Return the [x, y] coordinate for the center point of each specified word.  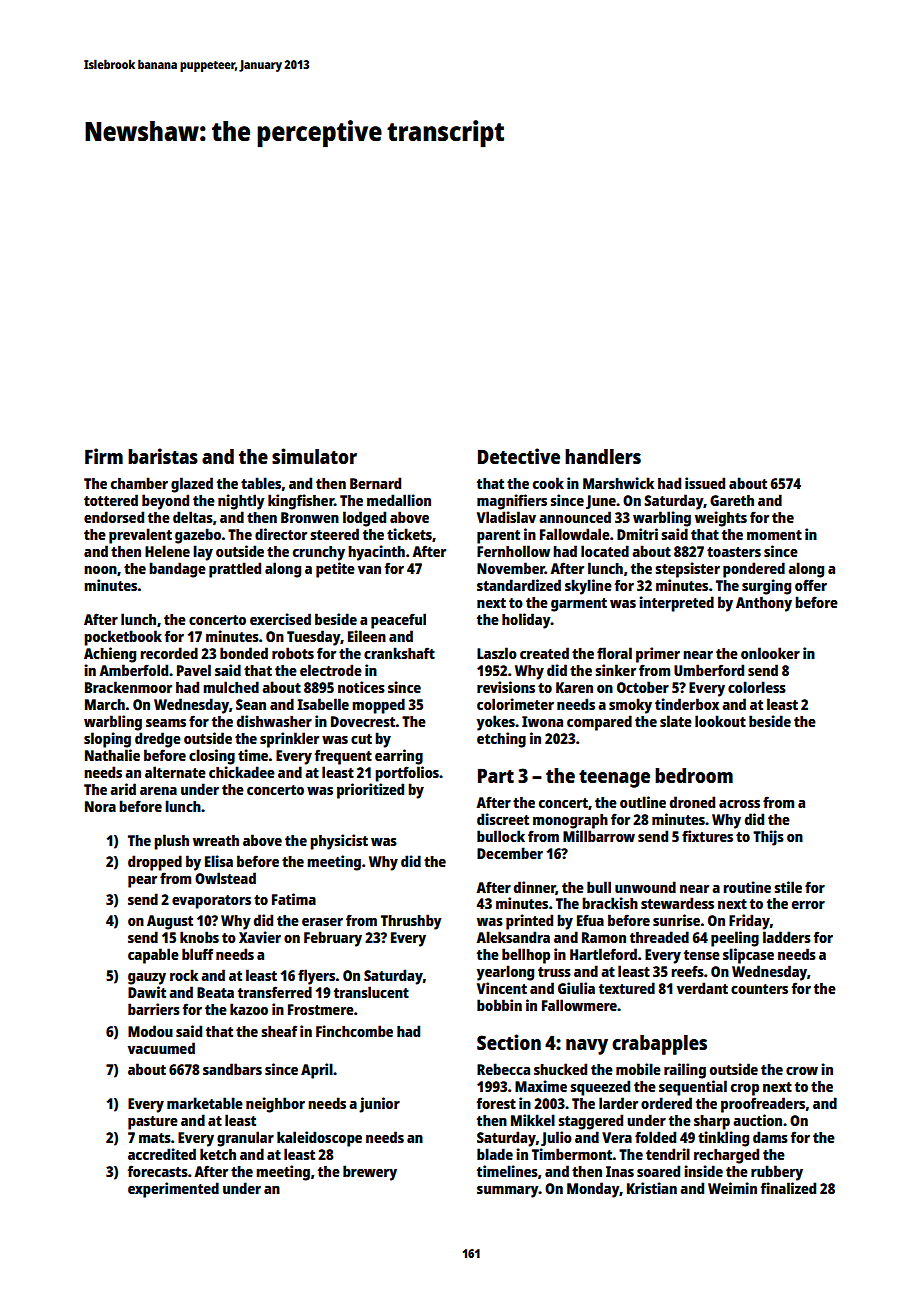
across [739, 804]
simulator [314, 456]
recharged [726, 1156]
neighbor [275, 1105]
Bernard [375, 483]
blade [495, 1154]
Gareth [732, 500]
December [510, 853]
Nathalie [112, 755]
